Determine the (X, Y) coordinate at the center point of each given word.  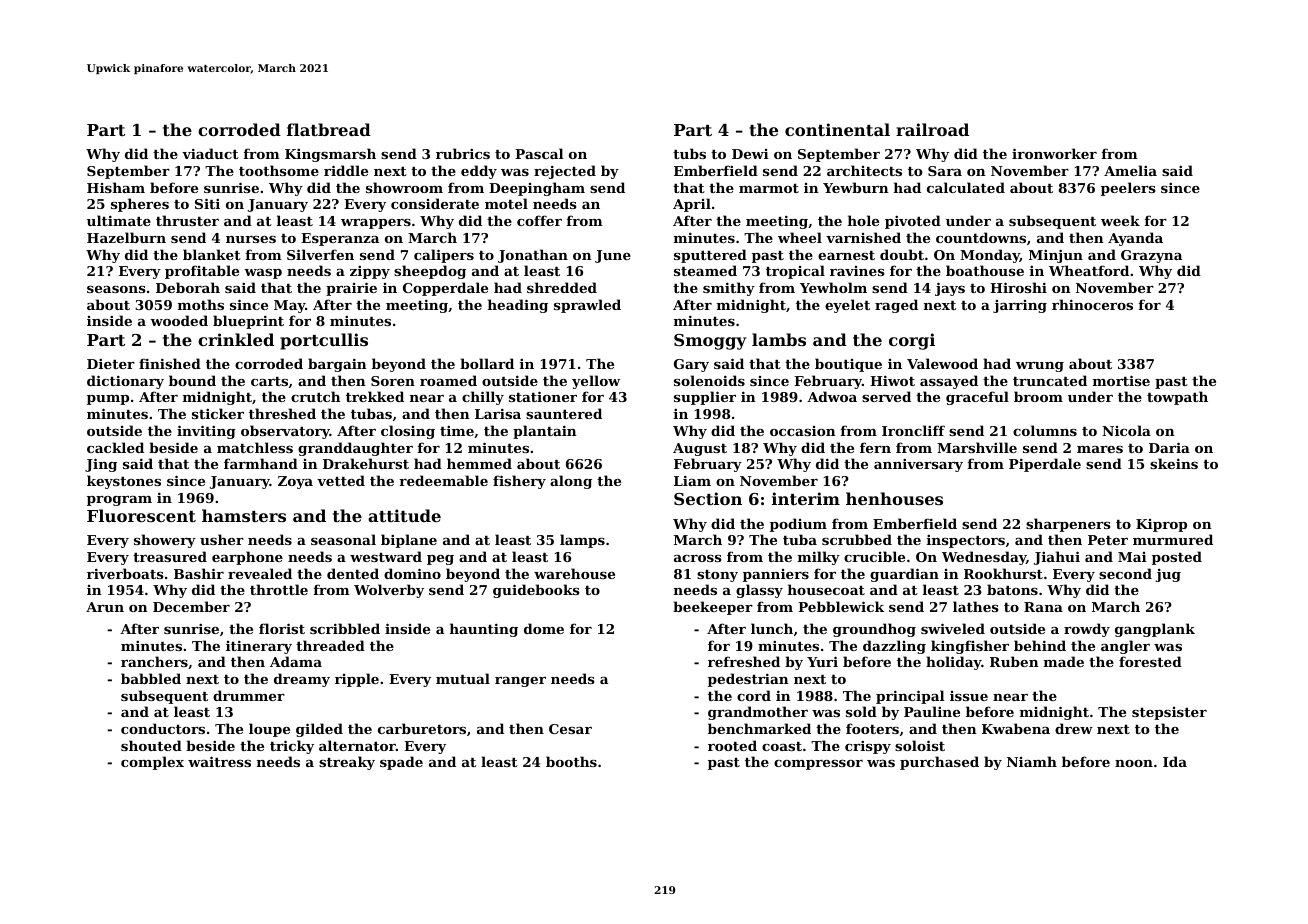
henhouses (894, 498)
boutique (848, 365)
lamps (582, 541)
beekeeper (713, 608)
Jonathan (533, 256)
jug (1168, 575)
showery (165, 541)
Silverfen (320, 254)
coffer (539, 220)
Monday (990, 256)
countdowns (981, 237)
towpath (1177, 398)
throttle (279, 589)
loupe (269, 730)
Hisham (116, 187)
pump (108, 400)
